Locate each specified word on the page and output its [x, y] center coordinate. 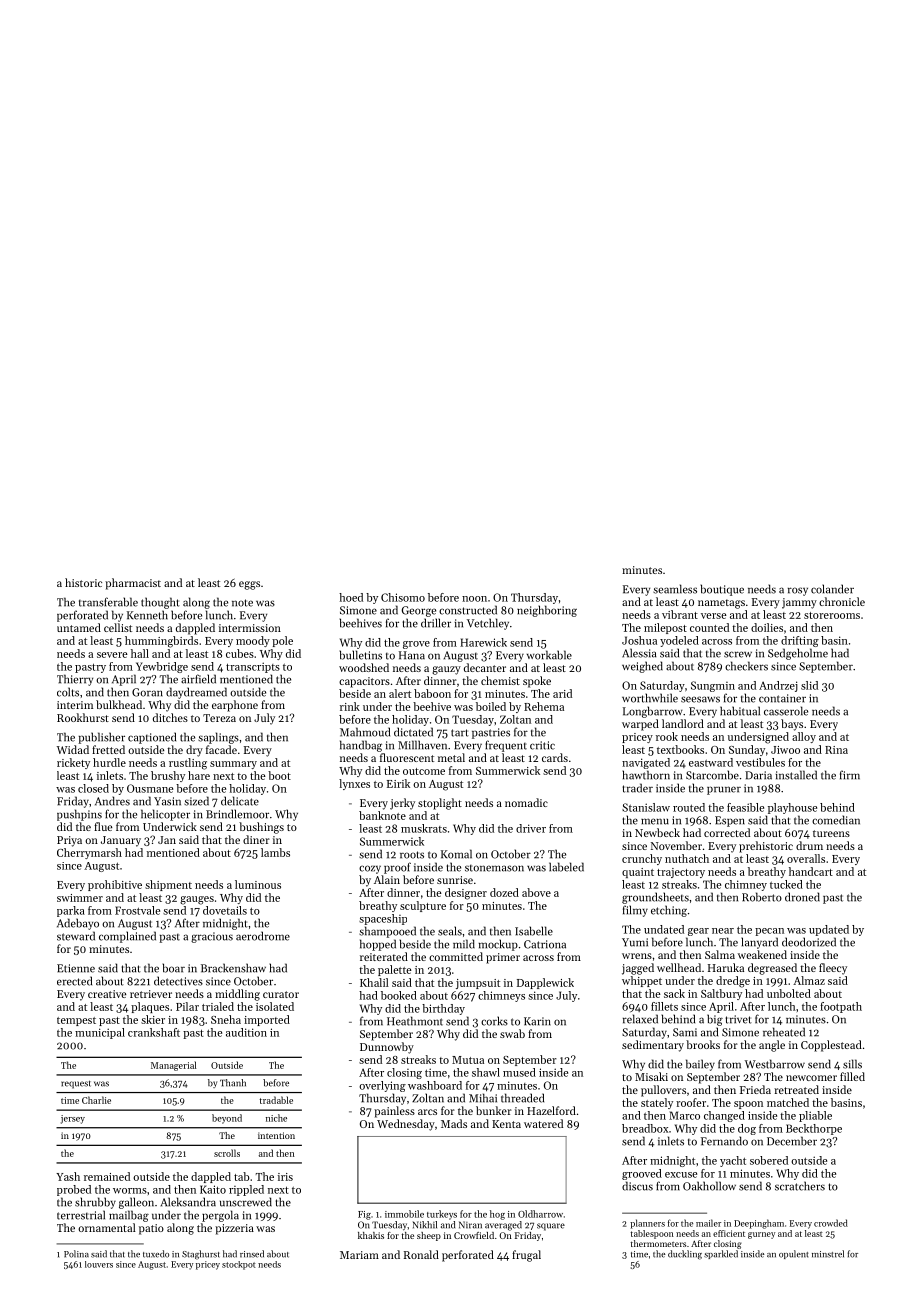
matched [788, 1102]
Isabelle [534, 931]
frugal [526, 1256]
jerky [402, 804]
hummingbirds [161, 642]
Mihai [483, 1098]
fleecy [833, 969]
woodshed [364, 667]
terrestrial [81, 1215]
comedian [836, 820]
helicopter [165, 815]
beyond [227, 1119]
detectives [178, 981]
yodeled [679, 641]
